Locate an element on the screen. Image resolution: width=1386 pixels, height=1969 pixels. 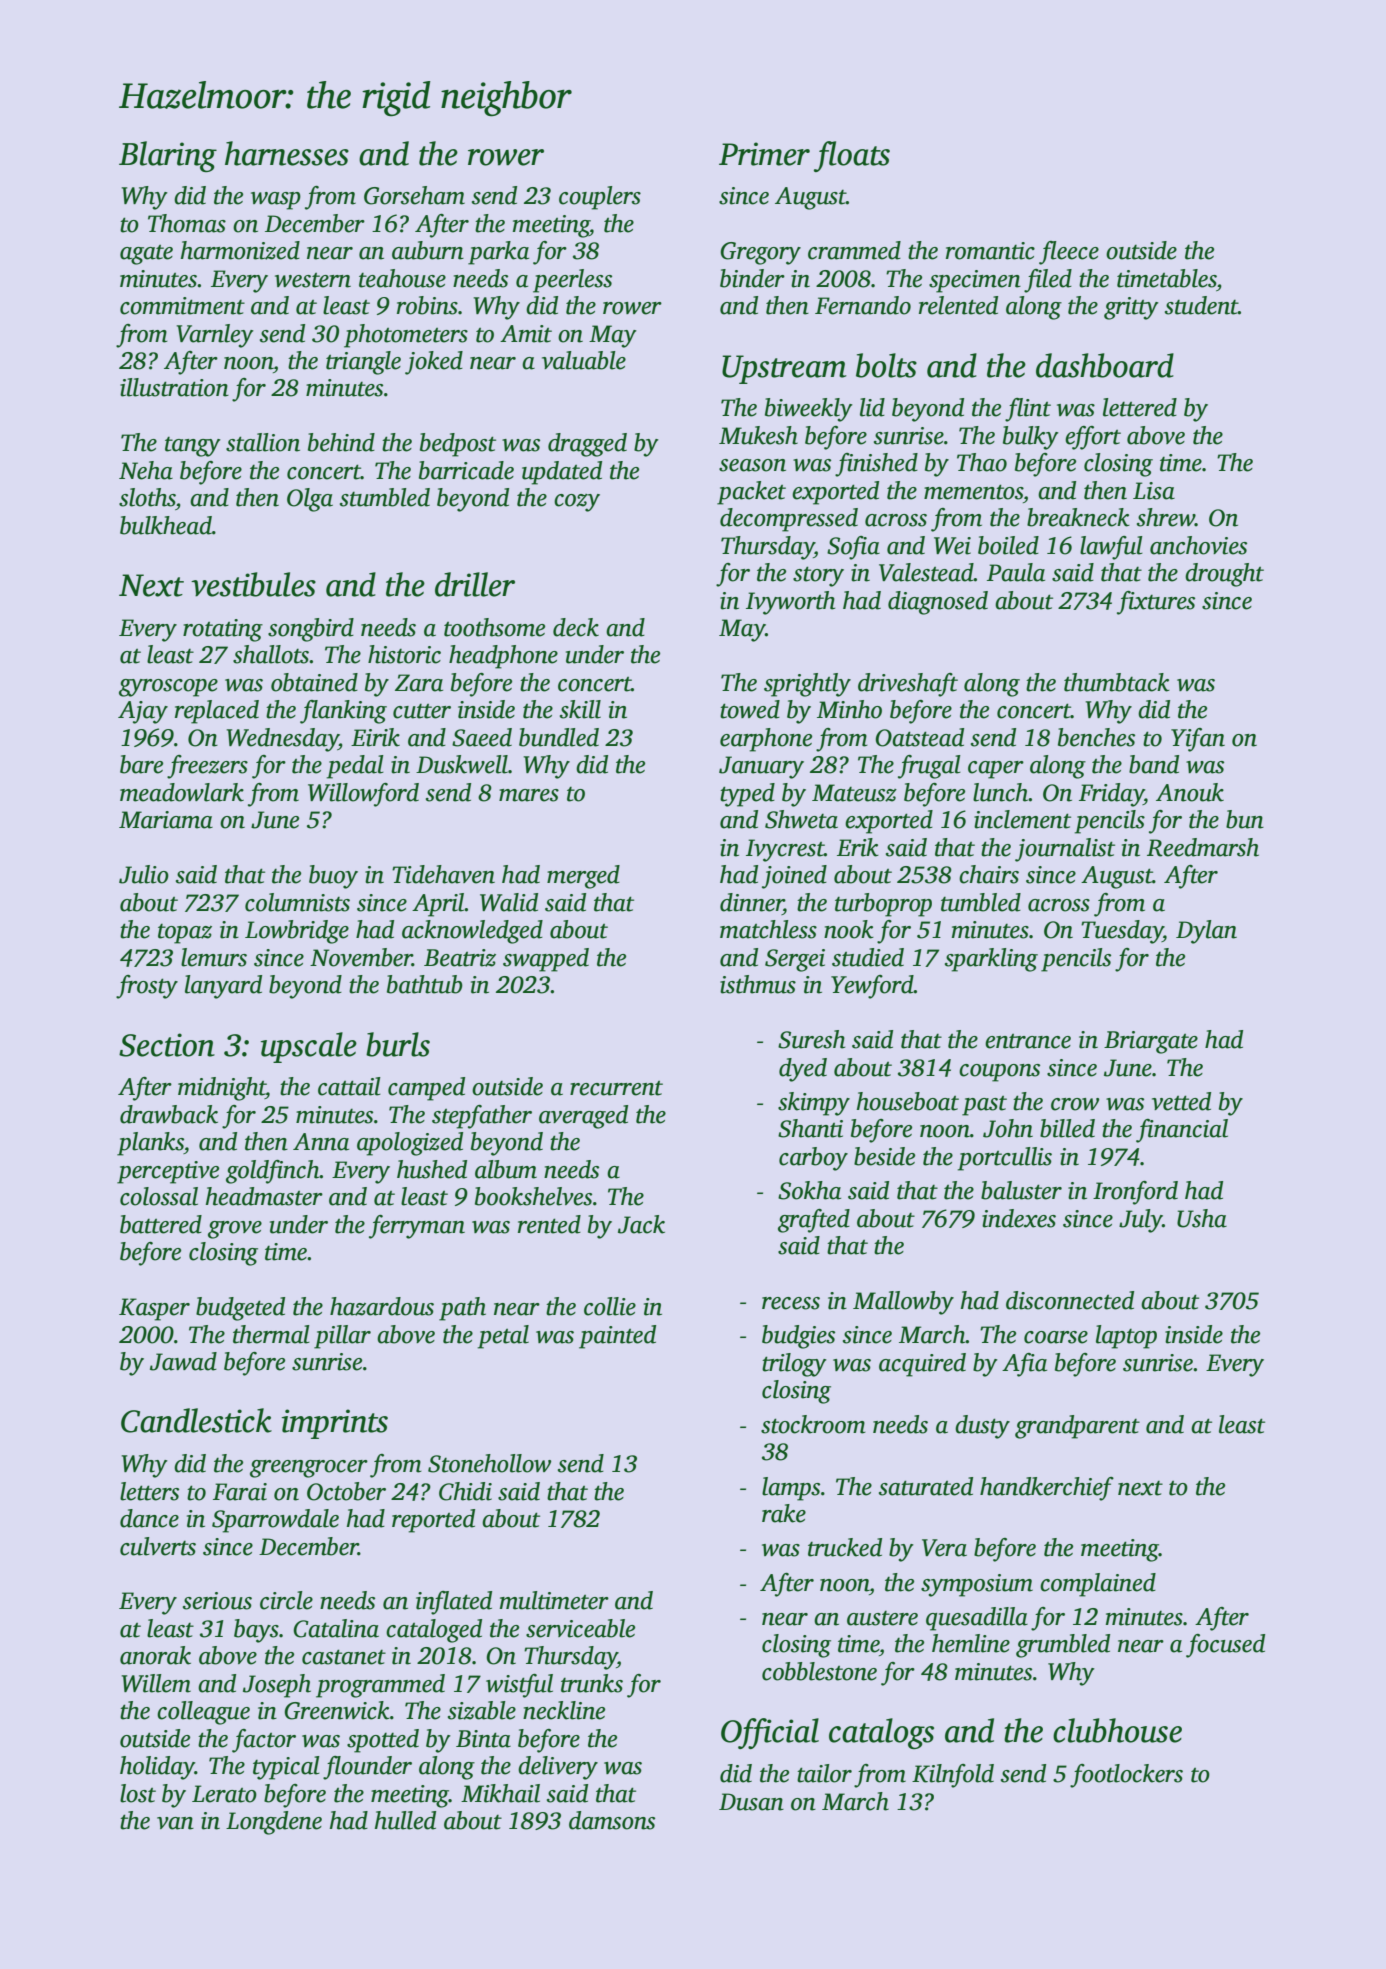
footlockers is located at coordinates (1126, 1776).
